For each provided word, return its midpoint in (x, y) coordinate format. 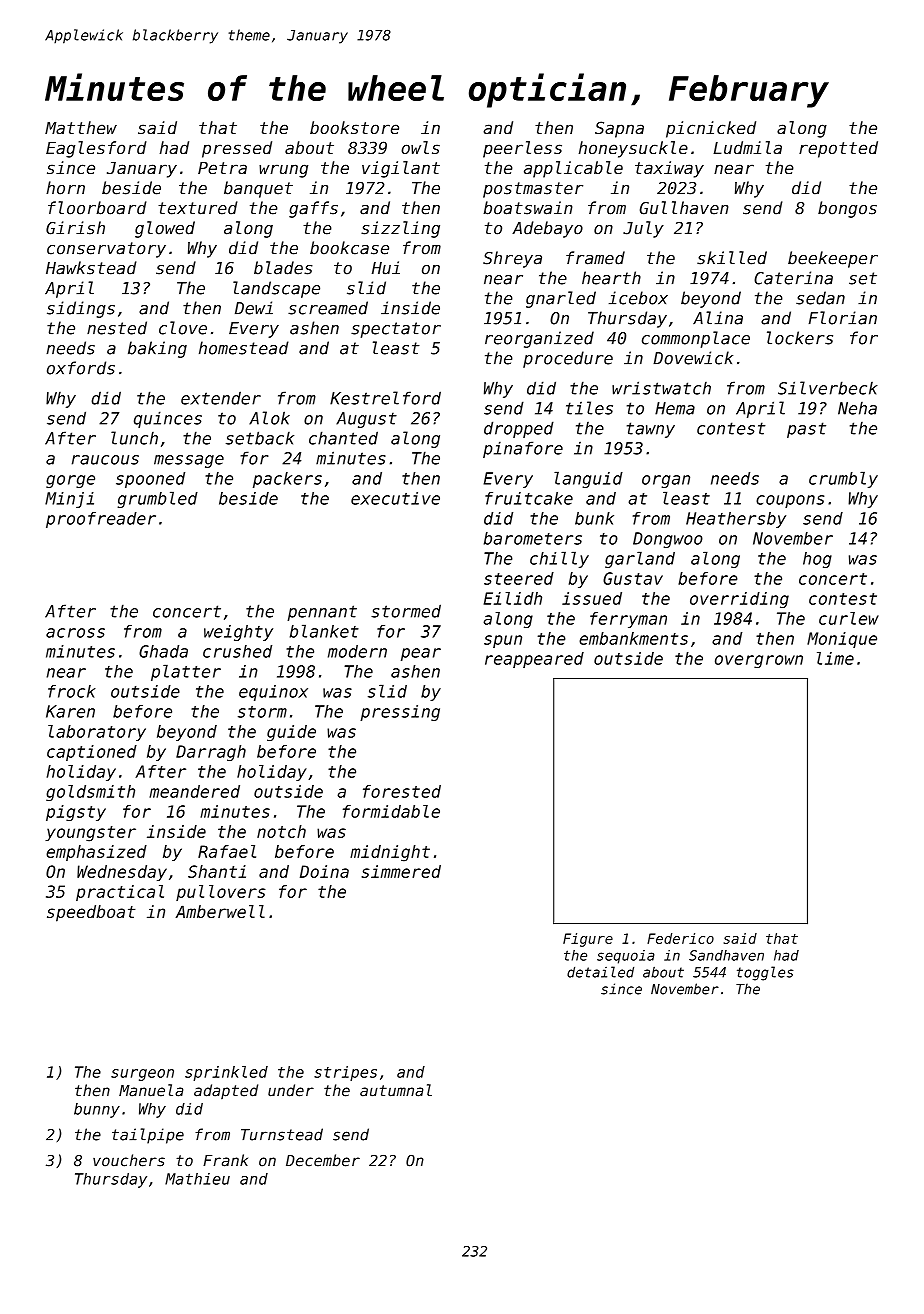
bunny (97, 1110)
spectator (396, 330)
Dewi (254, 308)
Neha (857, 408)
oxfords (81, 368)
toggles (765, 973)
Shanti (217, 871)
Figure (588, 940)
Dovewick (693, 358)
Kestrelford (385, 398)
